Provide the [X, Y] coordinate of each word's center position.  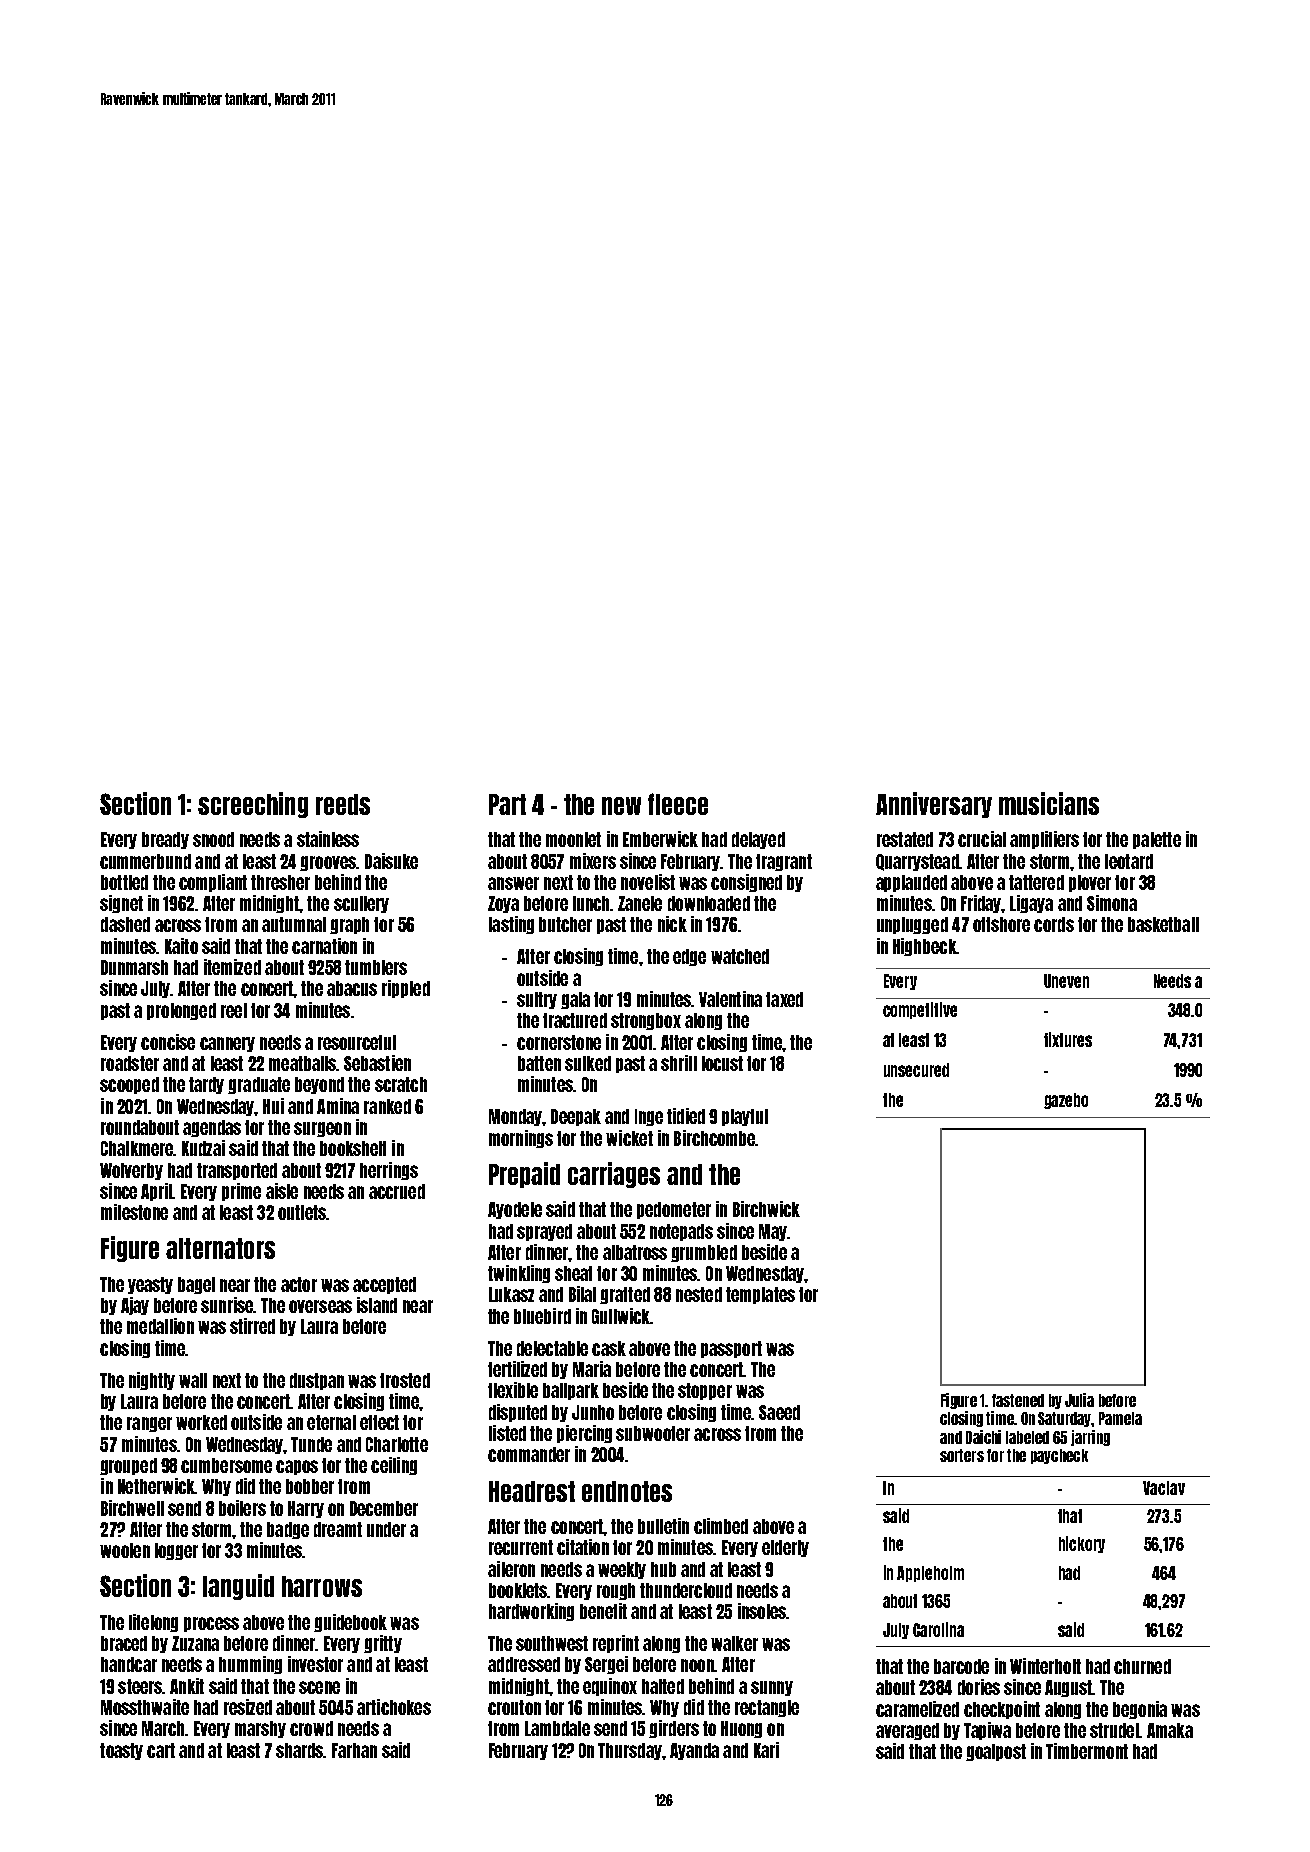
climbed [721, 1526]
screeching [253, 805]
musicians [1049, 803]
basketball [1163, 924]
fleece [678, 804]
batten [539, 1063]
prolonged [181, 1011]
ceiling [394, 1466]
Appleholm [930, 1574]
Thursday [630, 1751]
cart [161, 1750]
